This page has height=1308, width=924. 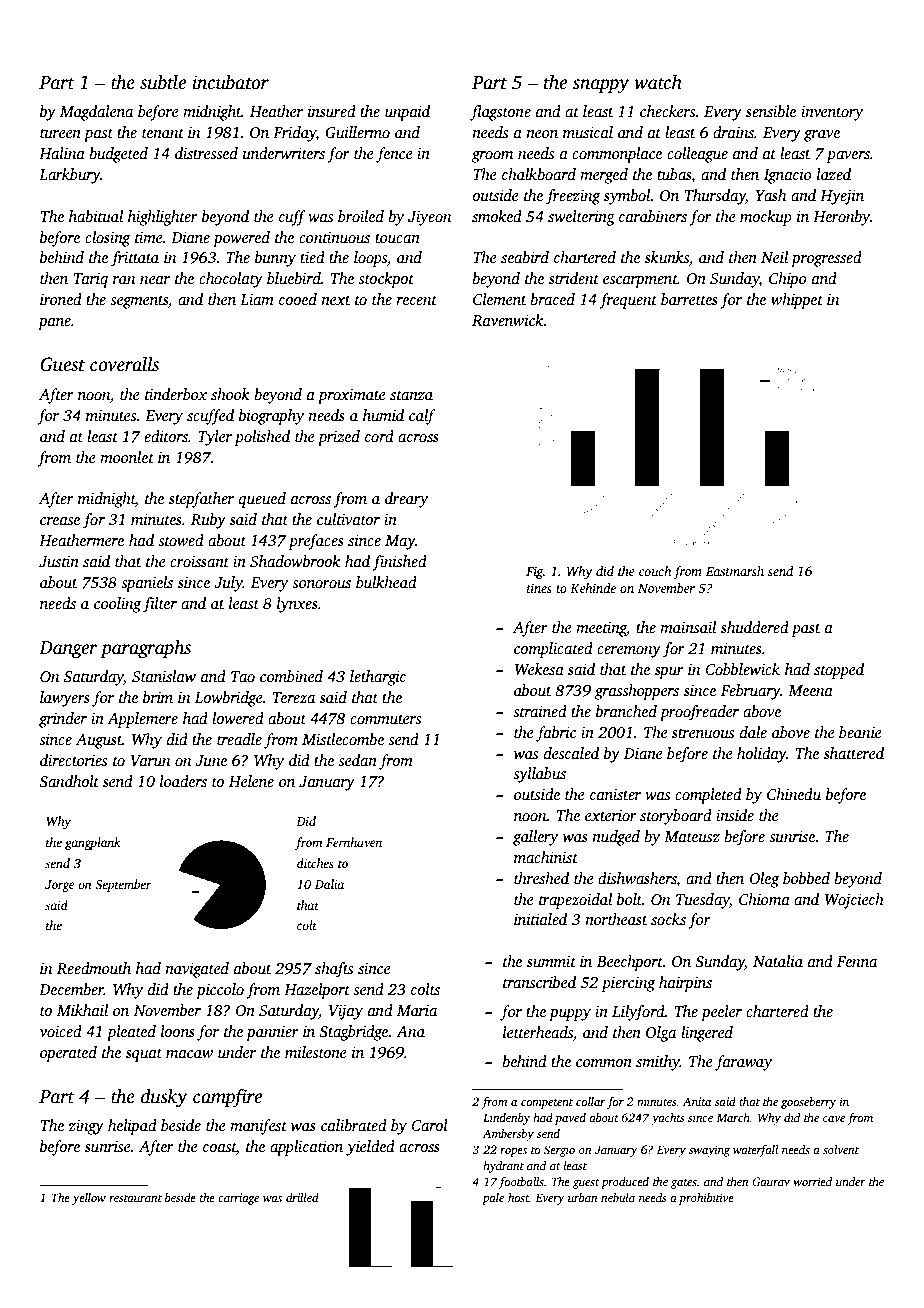 I want to click on filter, so click(x=160, y=605).
